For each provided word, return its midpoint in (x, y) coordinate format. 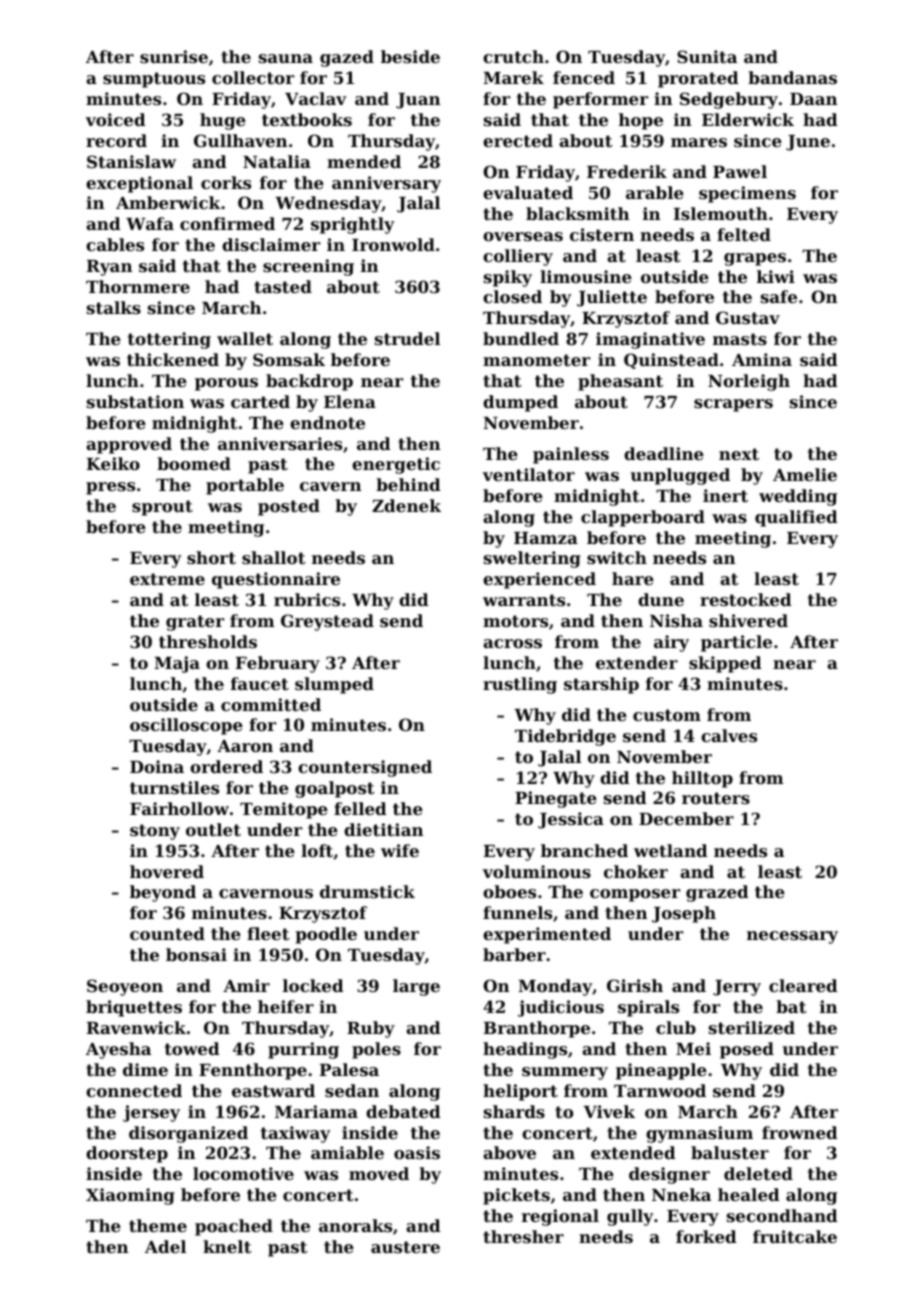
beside (410, 56)
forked (706, 1236)
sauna (286, 58)
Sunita (707, 56)
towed (192, 1048)
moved (379, 1173)
